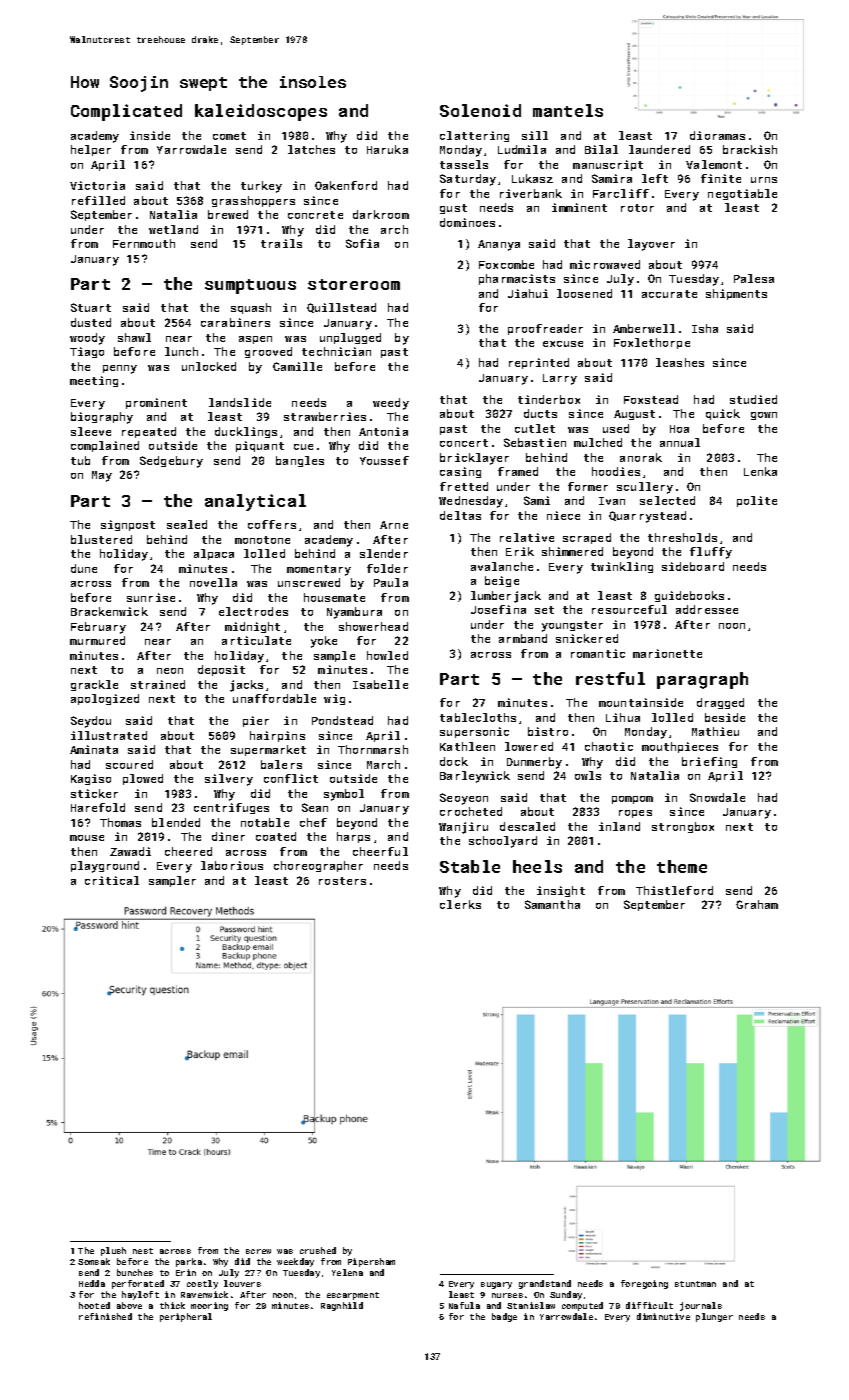  I want to click on critical, so click(112, 880).
